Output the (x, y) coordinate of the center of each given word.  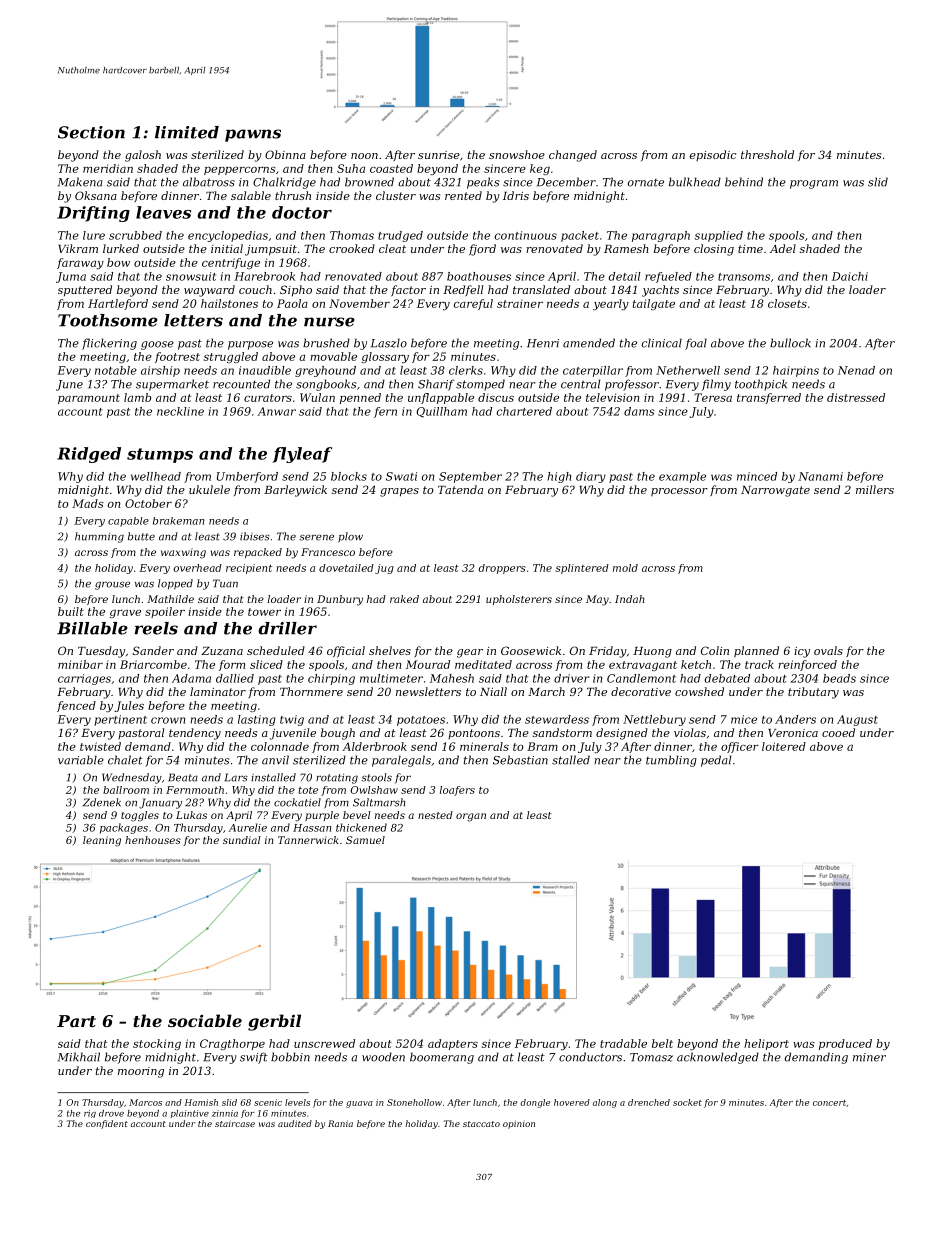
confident (107, 1124)
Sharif (436, 385)
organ (471, 817)
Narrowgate (775, 491)
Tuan (225, 583)
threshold (767, 154)
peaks (483, 183)
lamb (137, 397)
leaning (102, 841)
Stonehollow (414, 1102)
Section (91, 132)
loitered (784, 746)
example (682, 477)
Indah (629, 599)
